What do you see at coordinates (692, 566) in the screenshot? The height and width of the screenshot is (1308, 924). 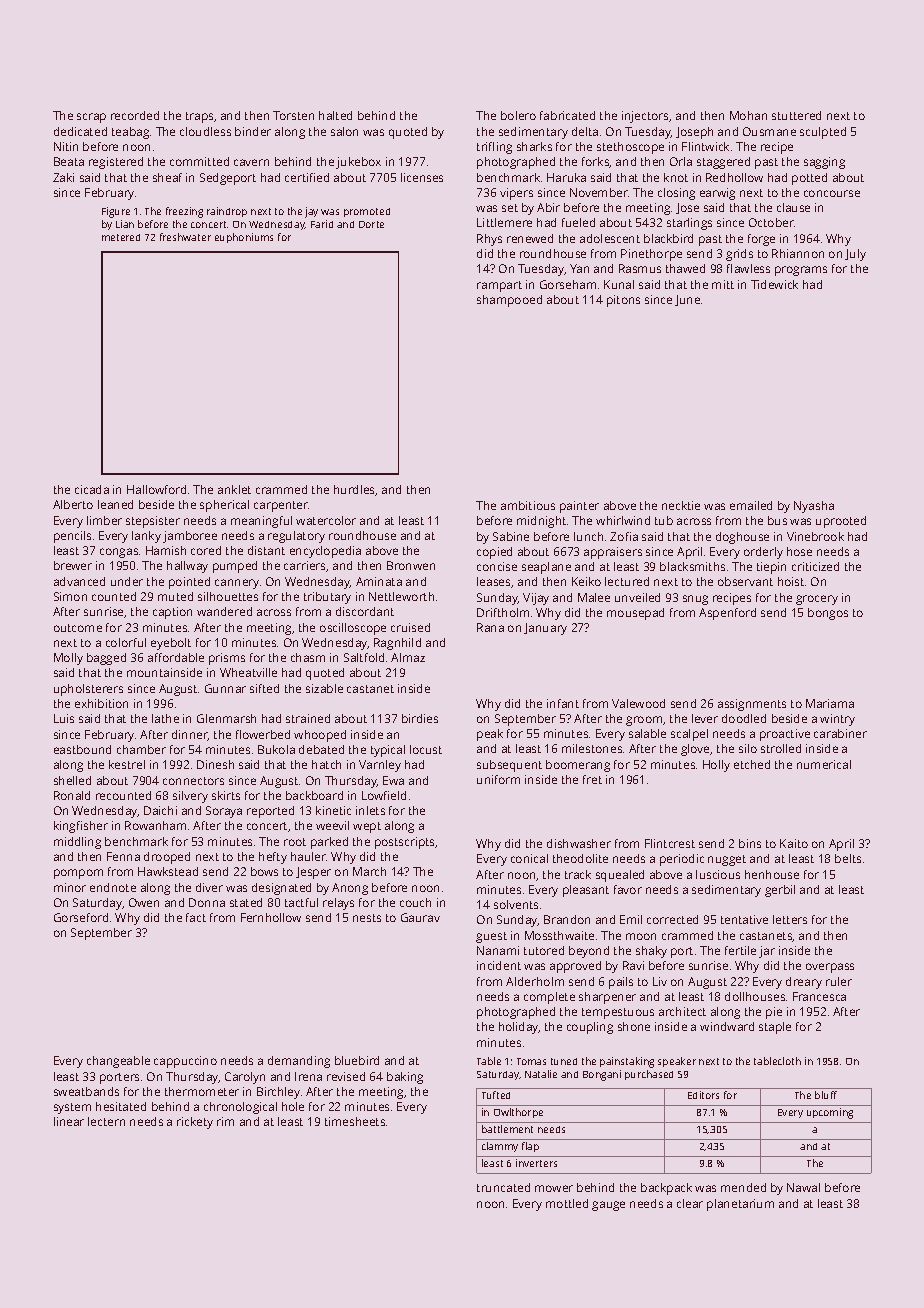 I see `blacksmiths` at bounding box center [692, 566].
